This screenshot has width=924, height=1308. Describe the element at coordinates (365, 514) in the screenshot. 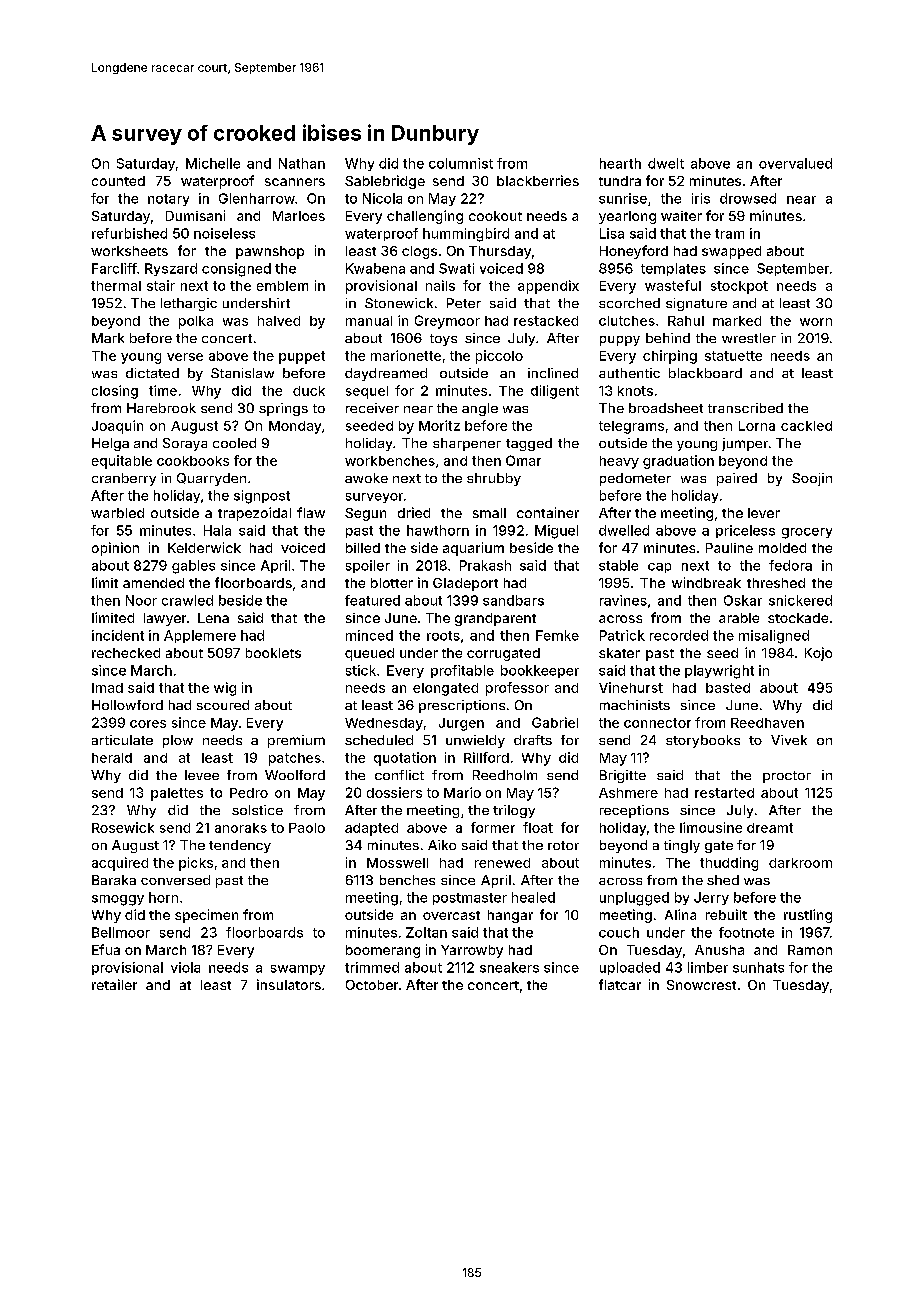

I see `Segun` at that location.
